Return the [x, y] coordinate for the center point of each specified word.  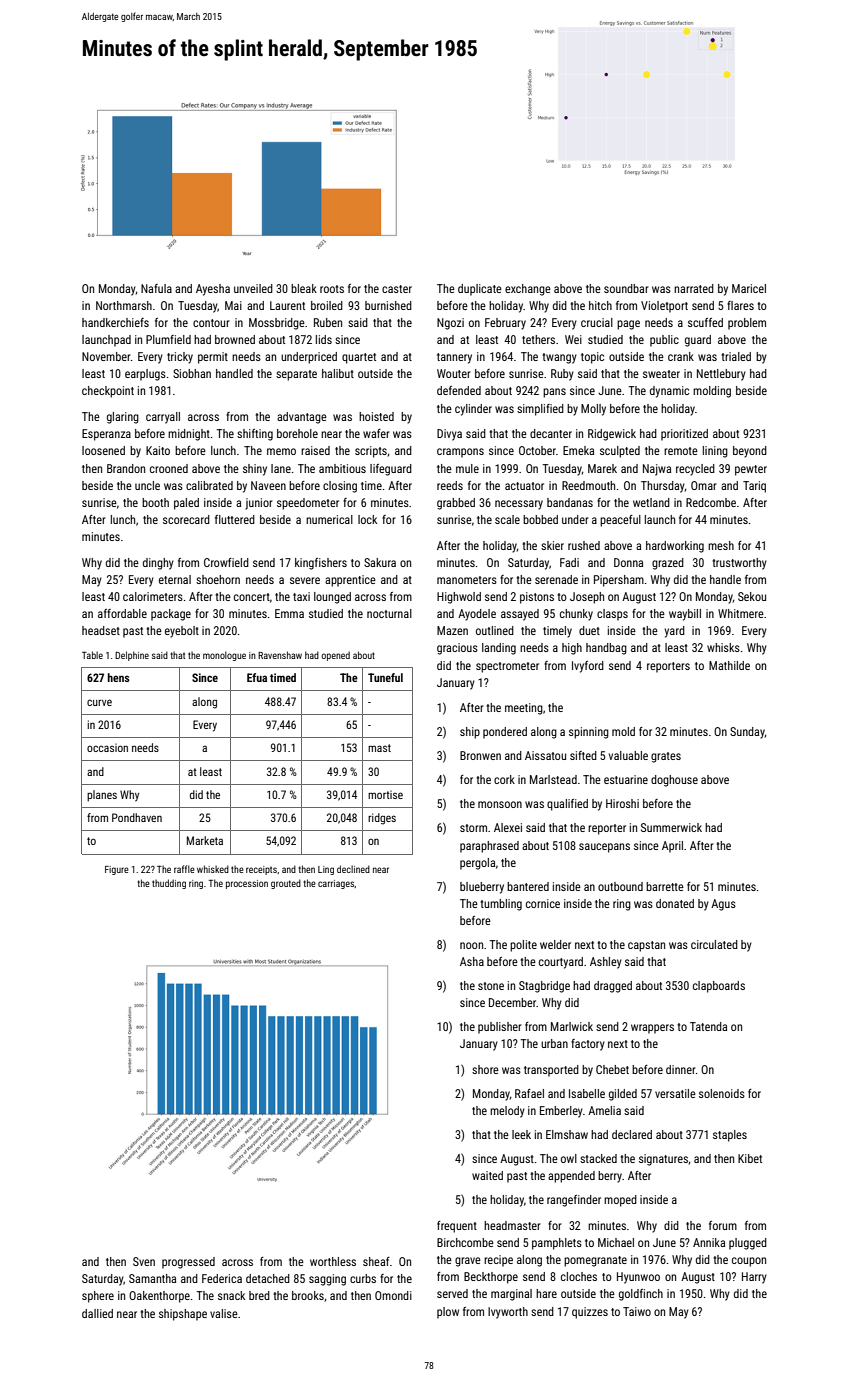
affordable [122, 613]
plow [448, 1313]
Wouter [454, 373]
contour [211, 323]
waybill [685, 615]
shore [485, 1069]
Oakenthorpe [159, 1297]
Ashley [606, 963]
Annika [709, 1242]
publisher [500, 1028]
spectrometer [507, 667]
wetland [651, 502]
